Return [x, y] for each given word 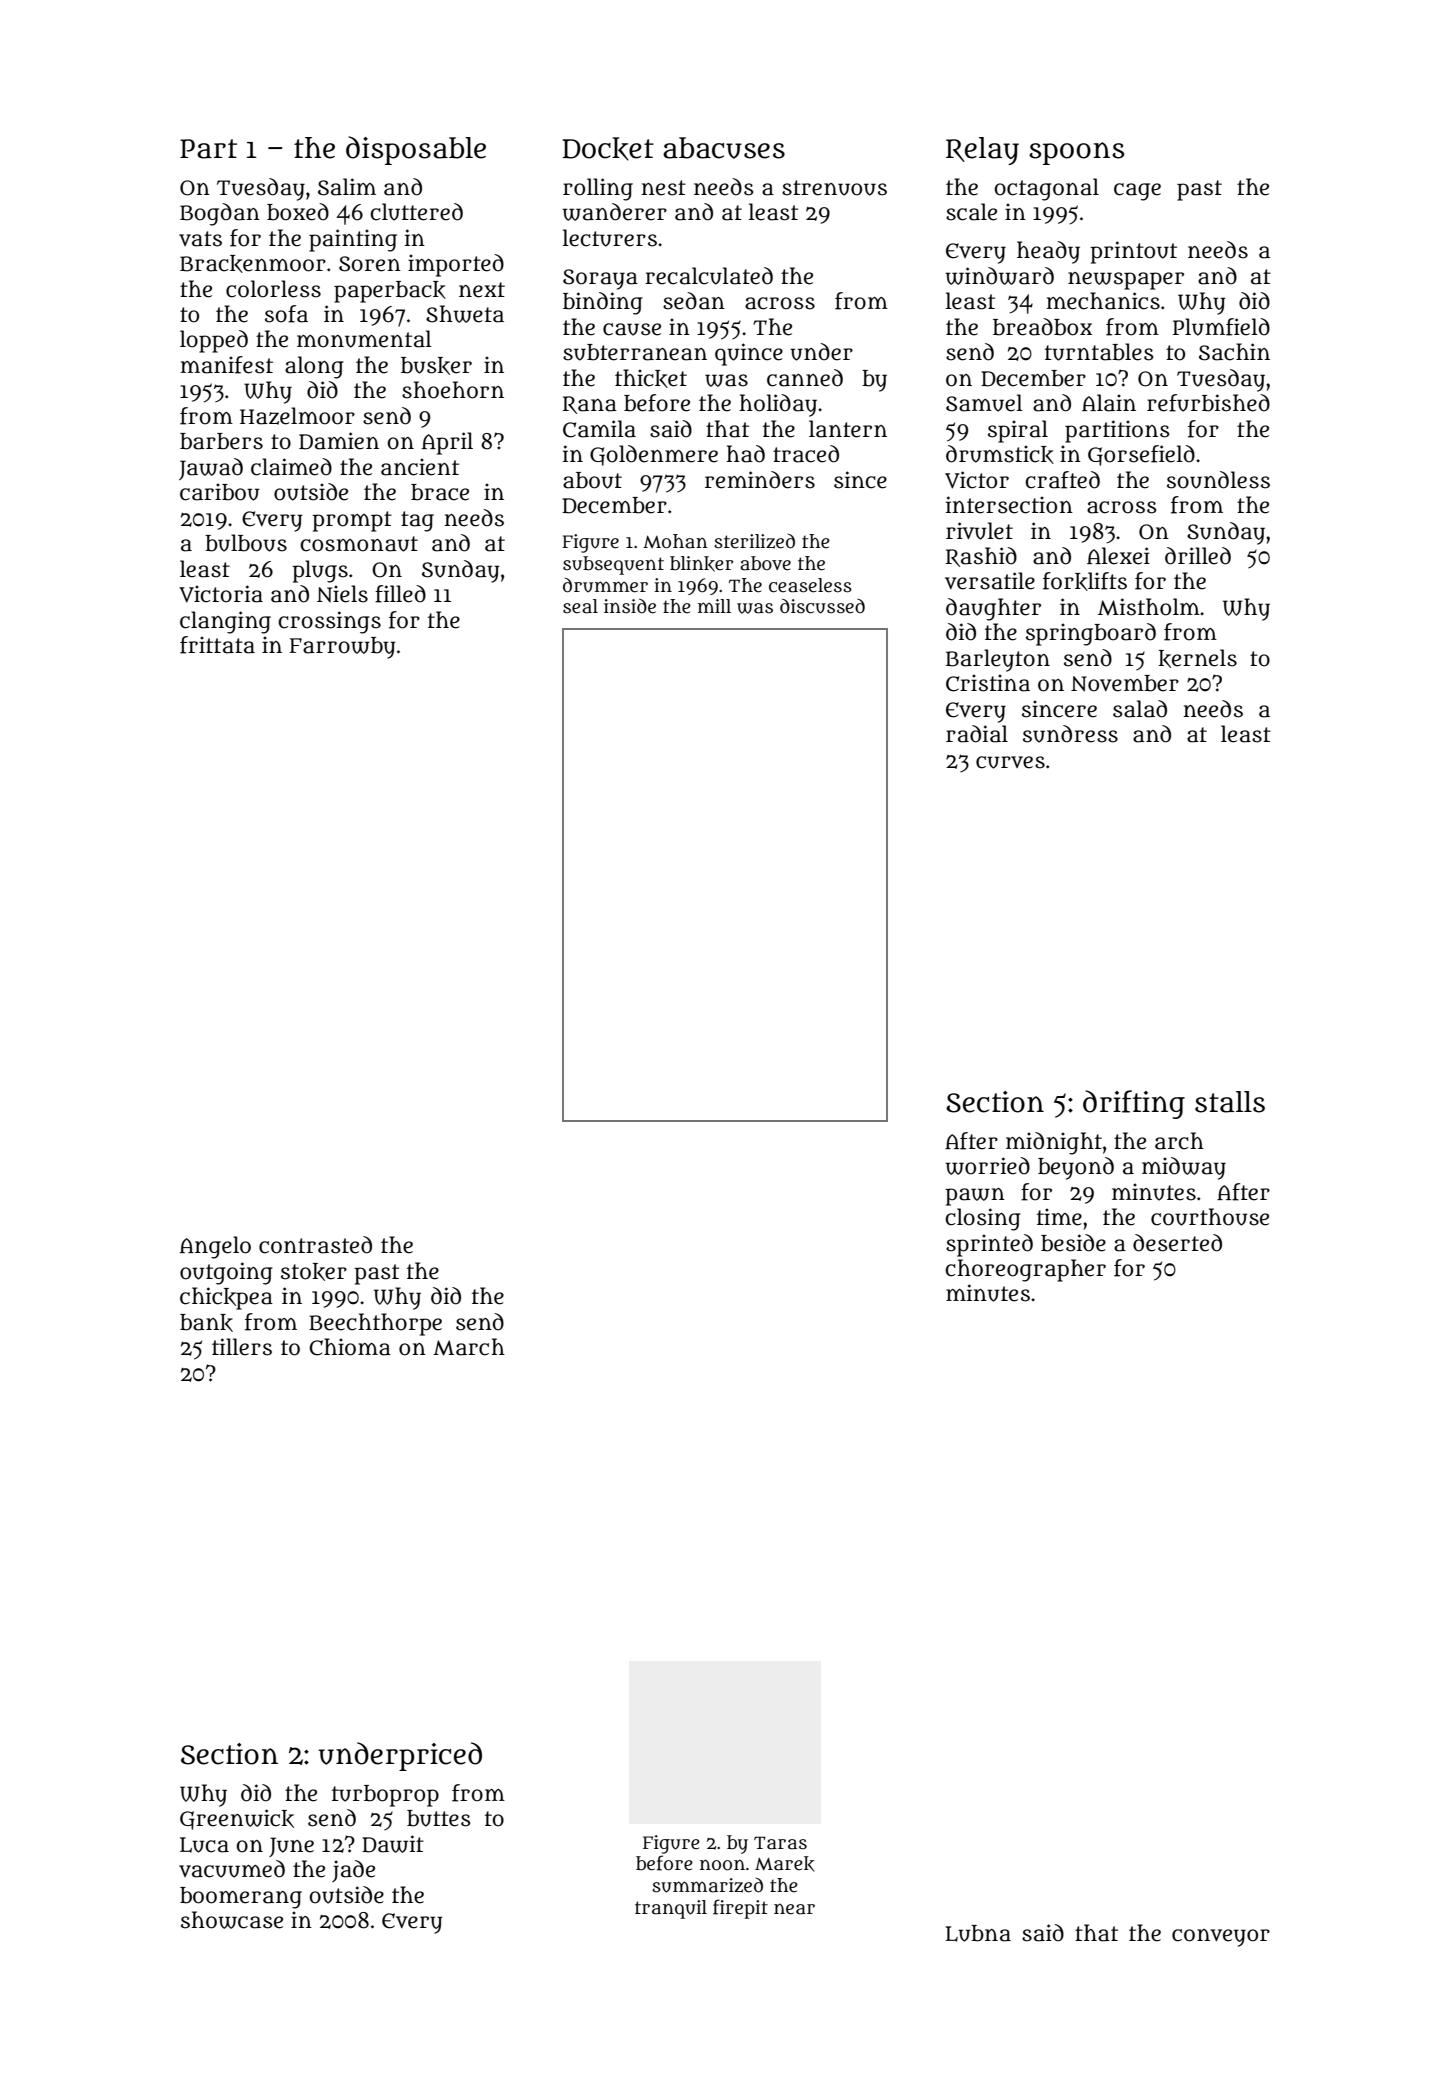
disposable [416, 150]
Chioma [350, 1347]
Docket [608, 149]
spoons [1076, 153]
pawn [975, 1197]
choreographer [1025, 1270]
